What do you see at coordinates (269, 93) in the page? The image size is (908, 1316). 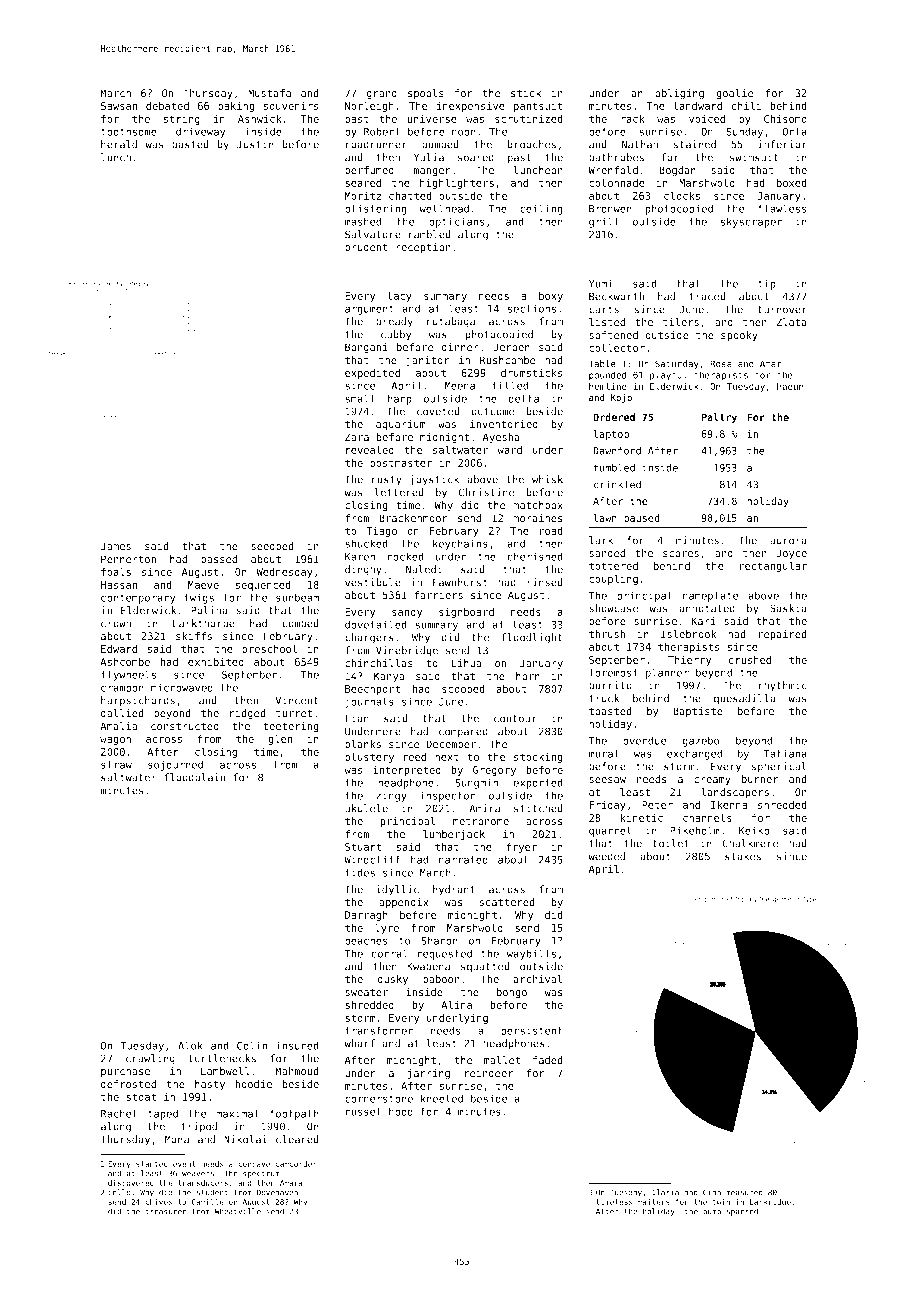 I see `Mustafa` at bounding box center [269, 93].
